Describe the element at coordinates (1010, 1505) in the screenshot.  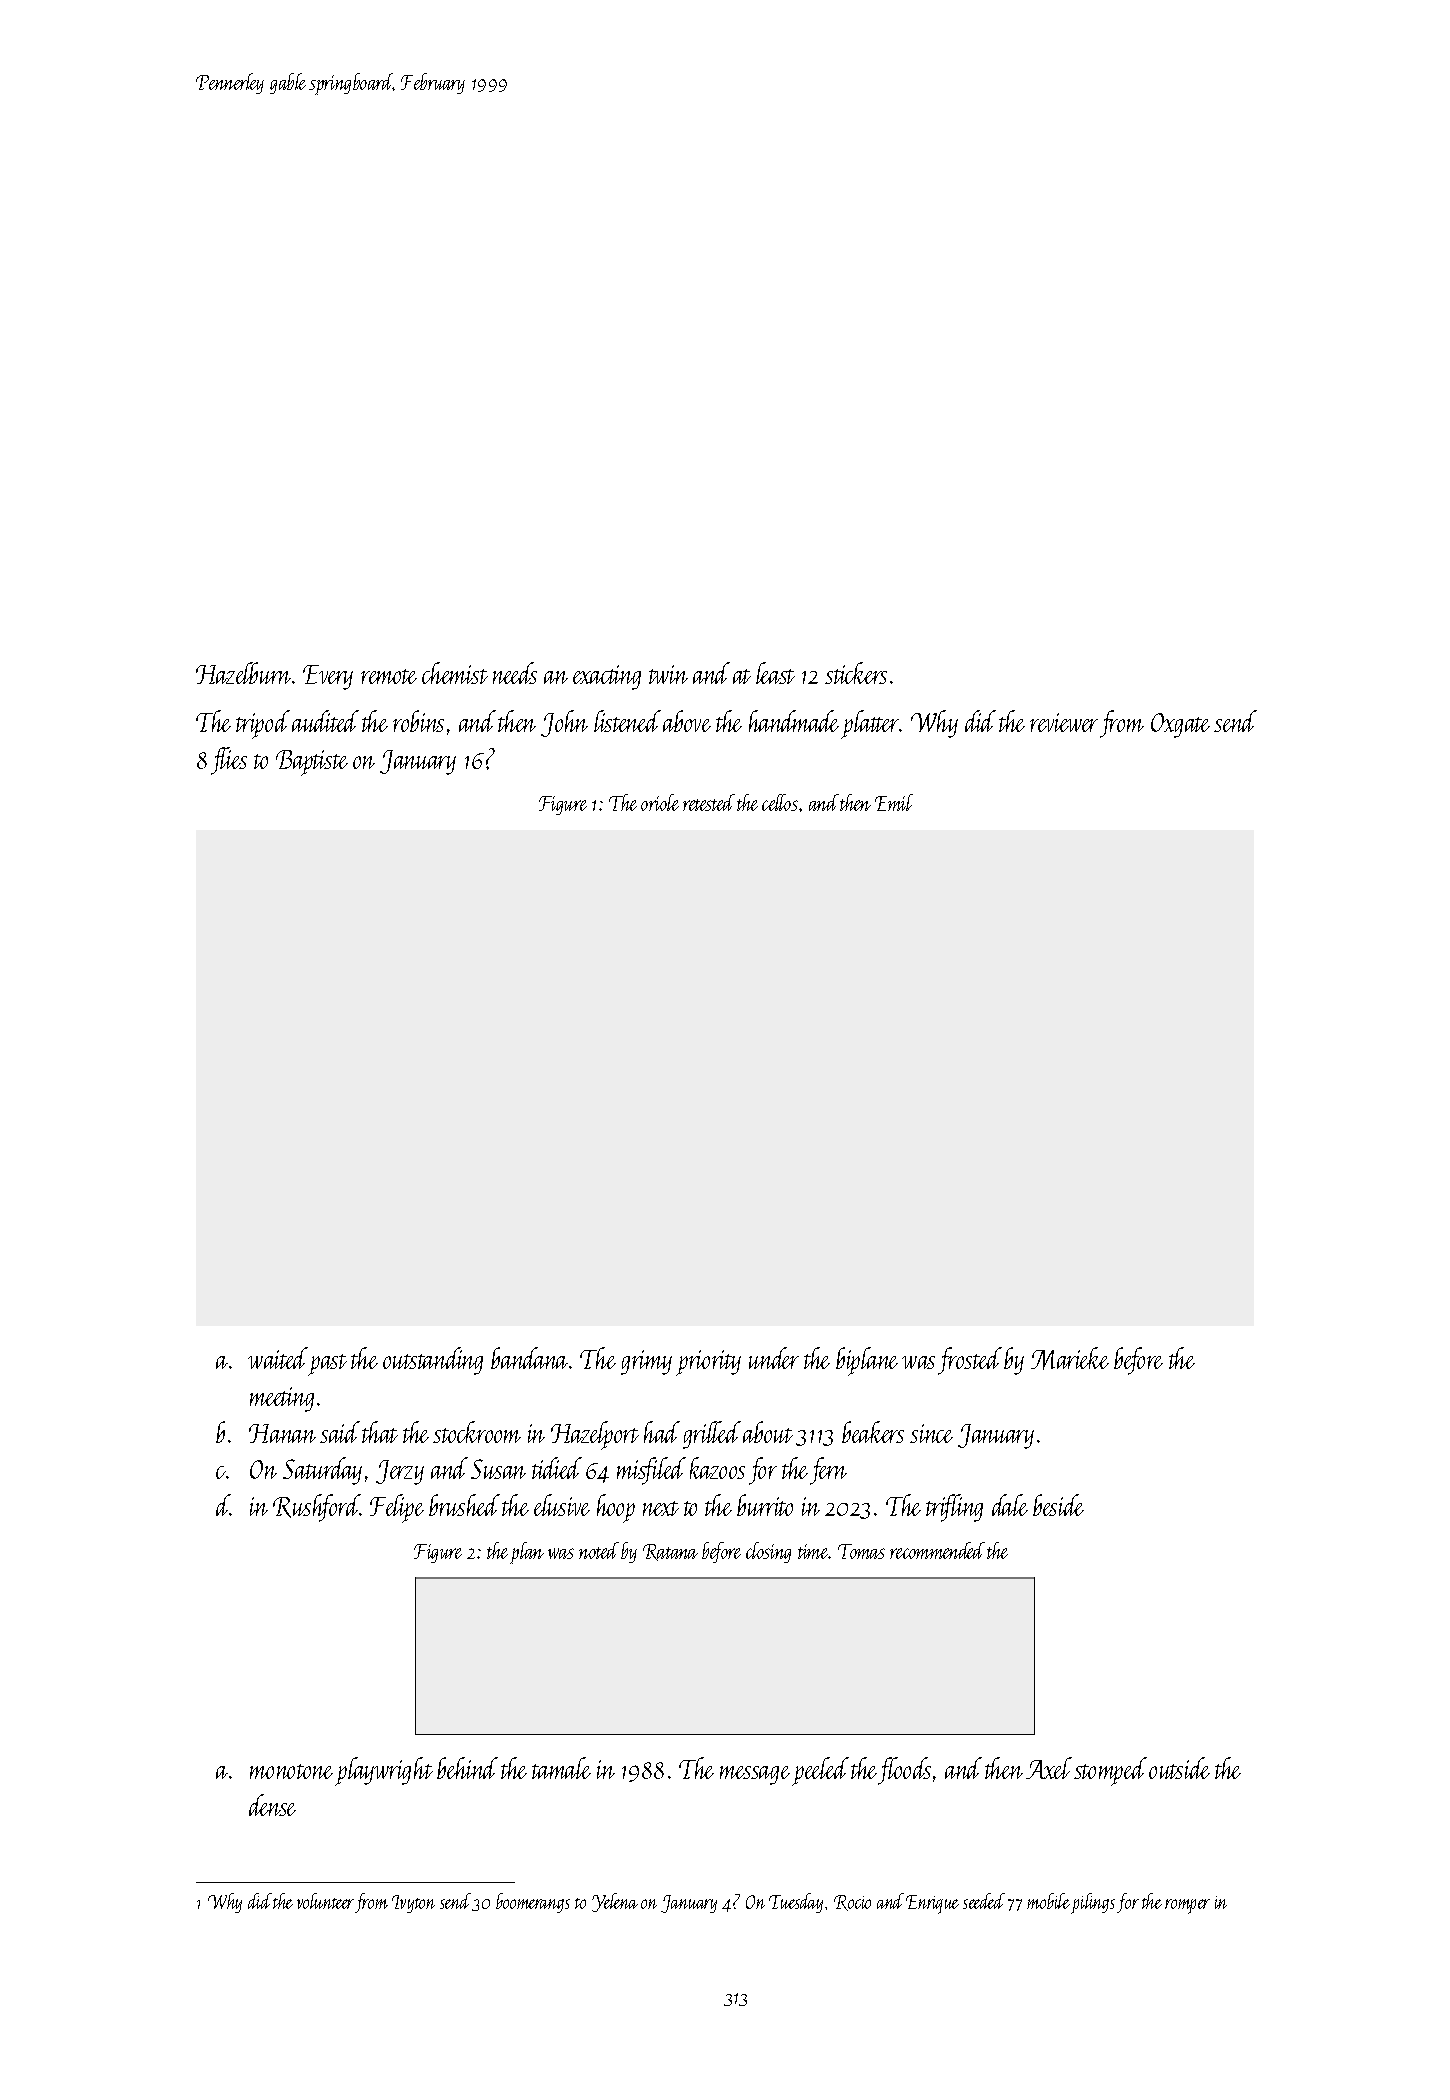
I see `dale` at that location.
